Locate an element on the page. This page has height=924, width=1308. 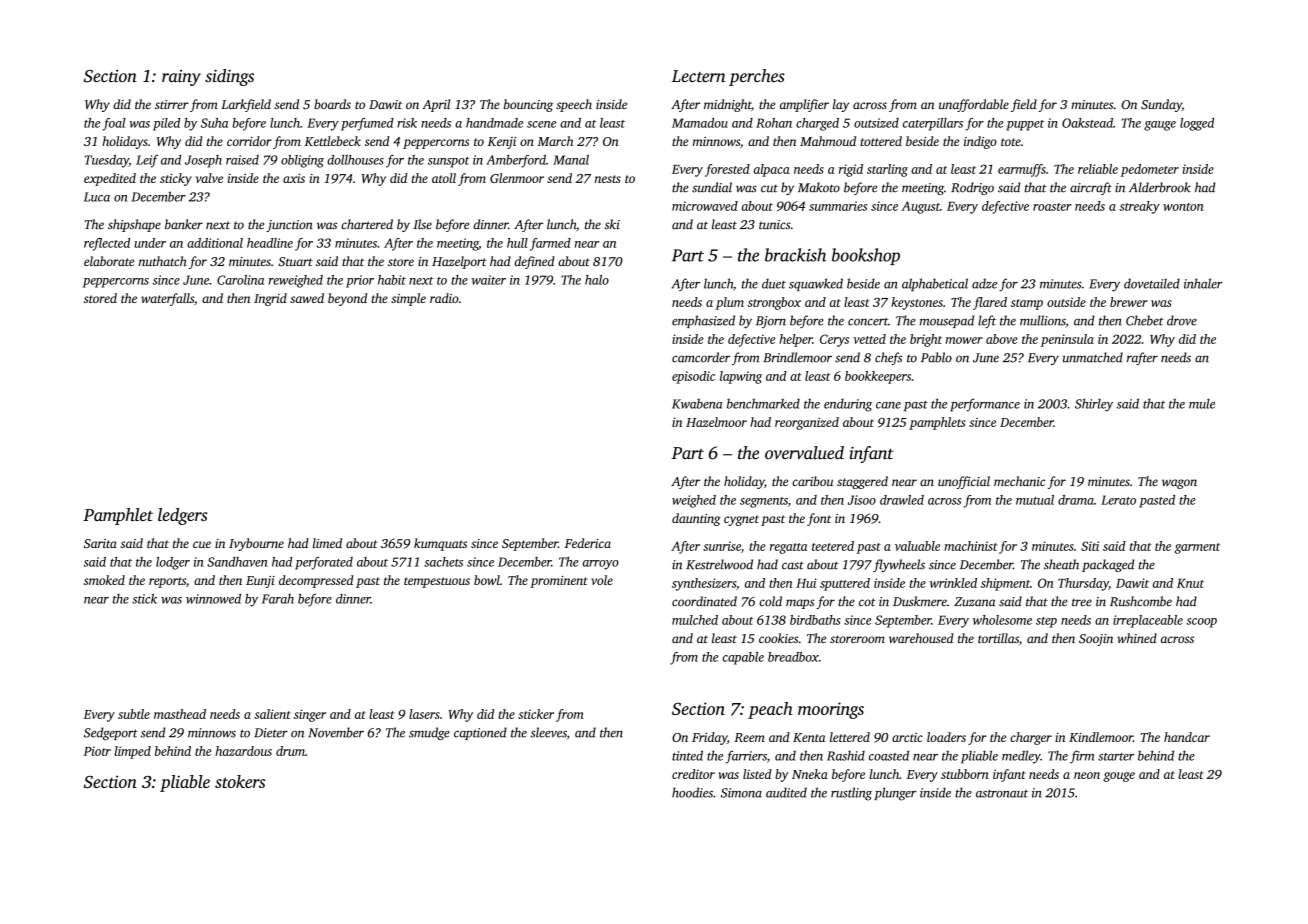
boards is located at coordinates (332, 104).
